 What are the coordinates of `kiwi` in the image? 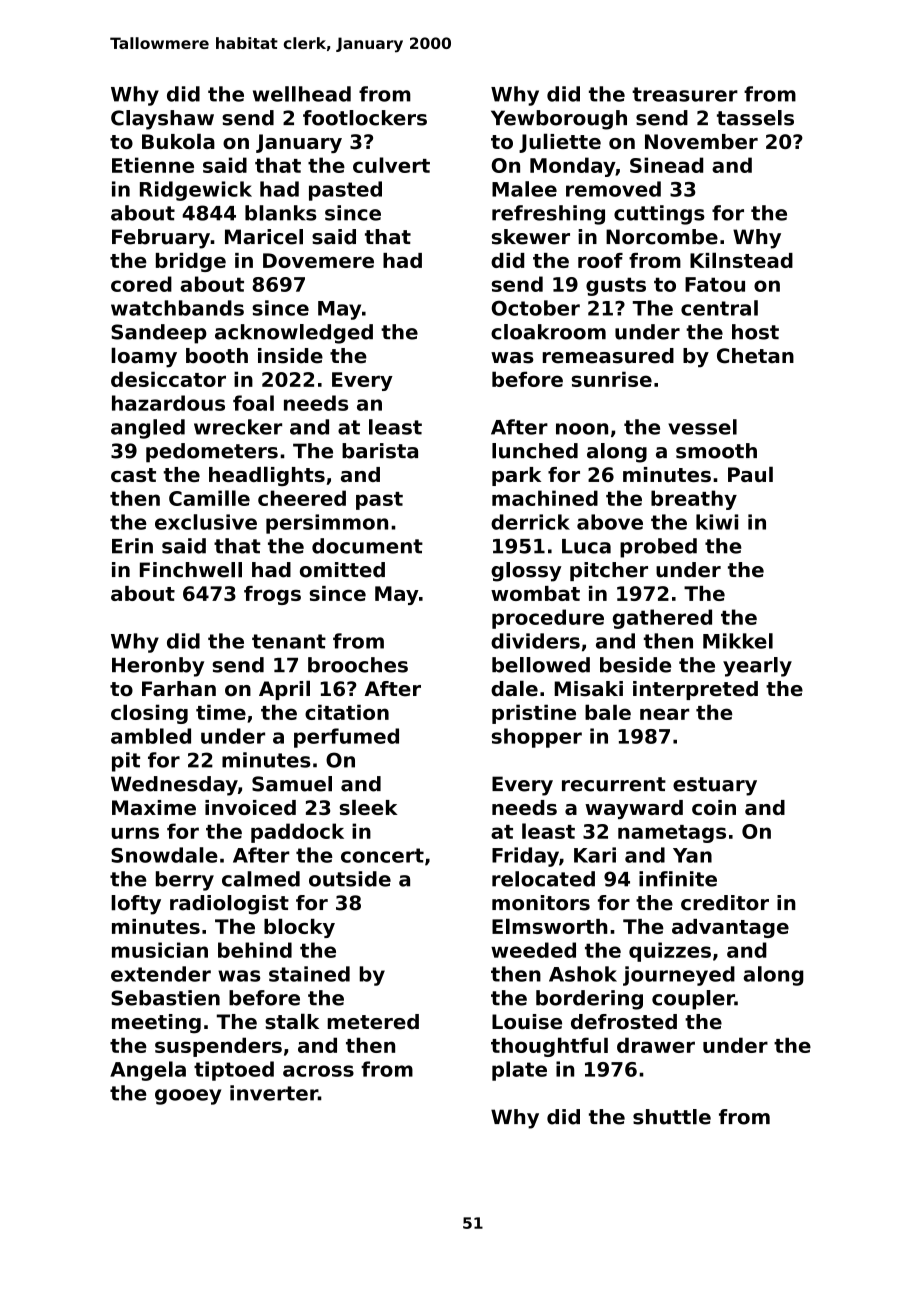 It's located at (717, 522).
